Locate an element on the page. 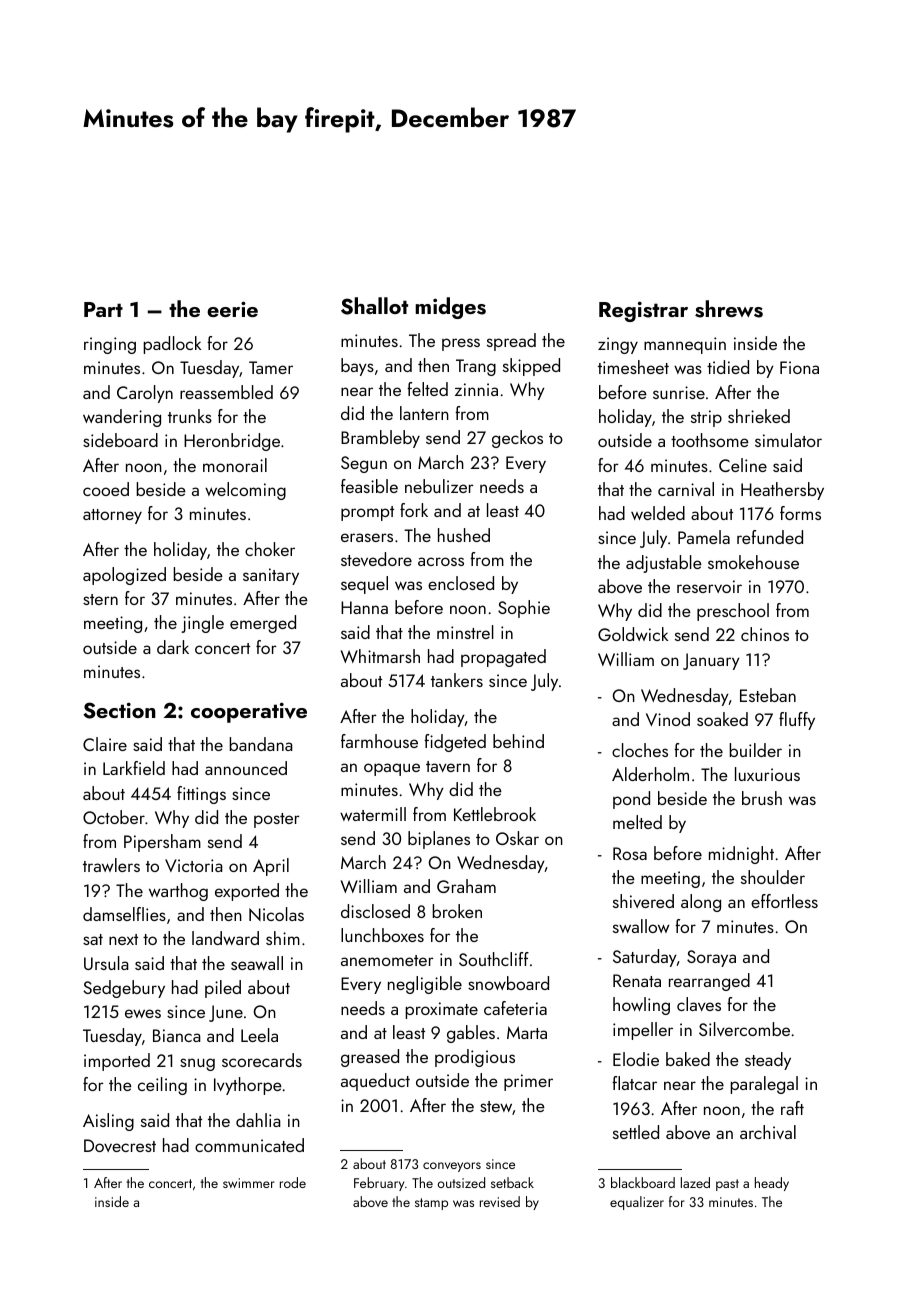 The height and width of the page is (1316, 908). soaked is located at coordinates (722, 719).
